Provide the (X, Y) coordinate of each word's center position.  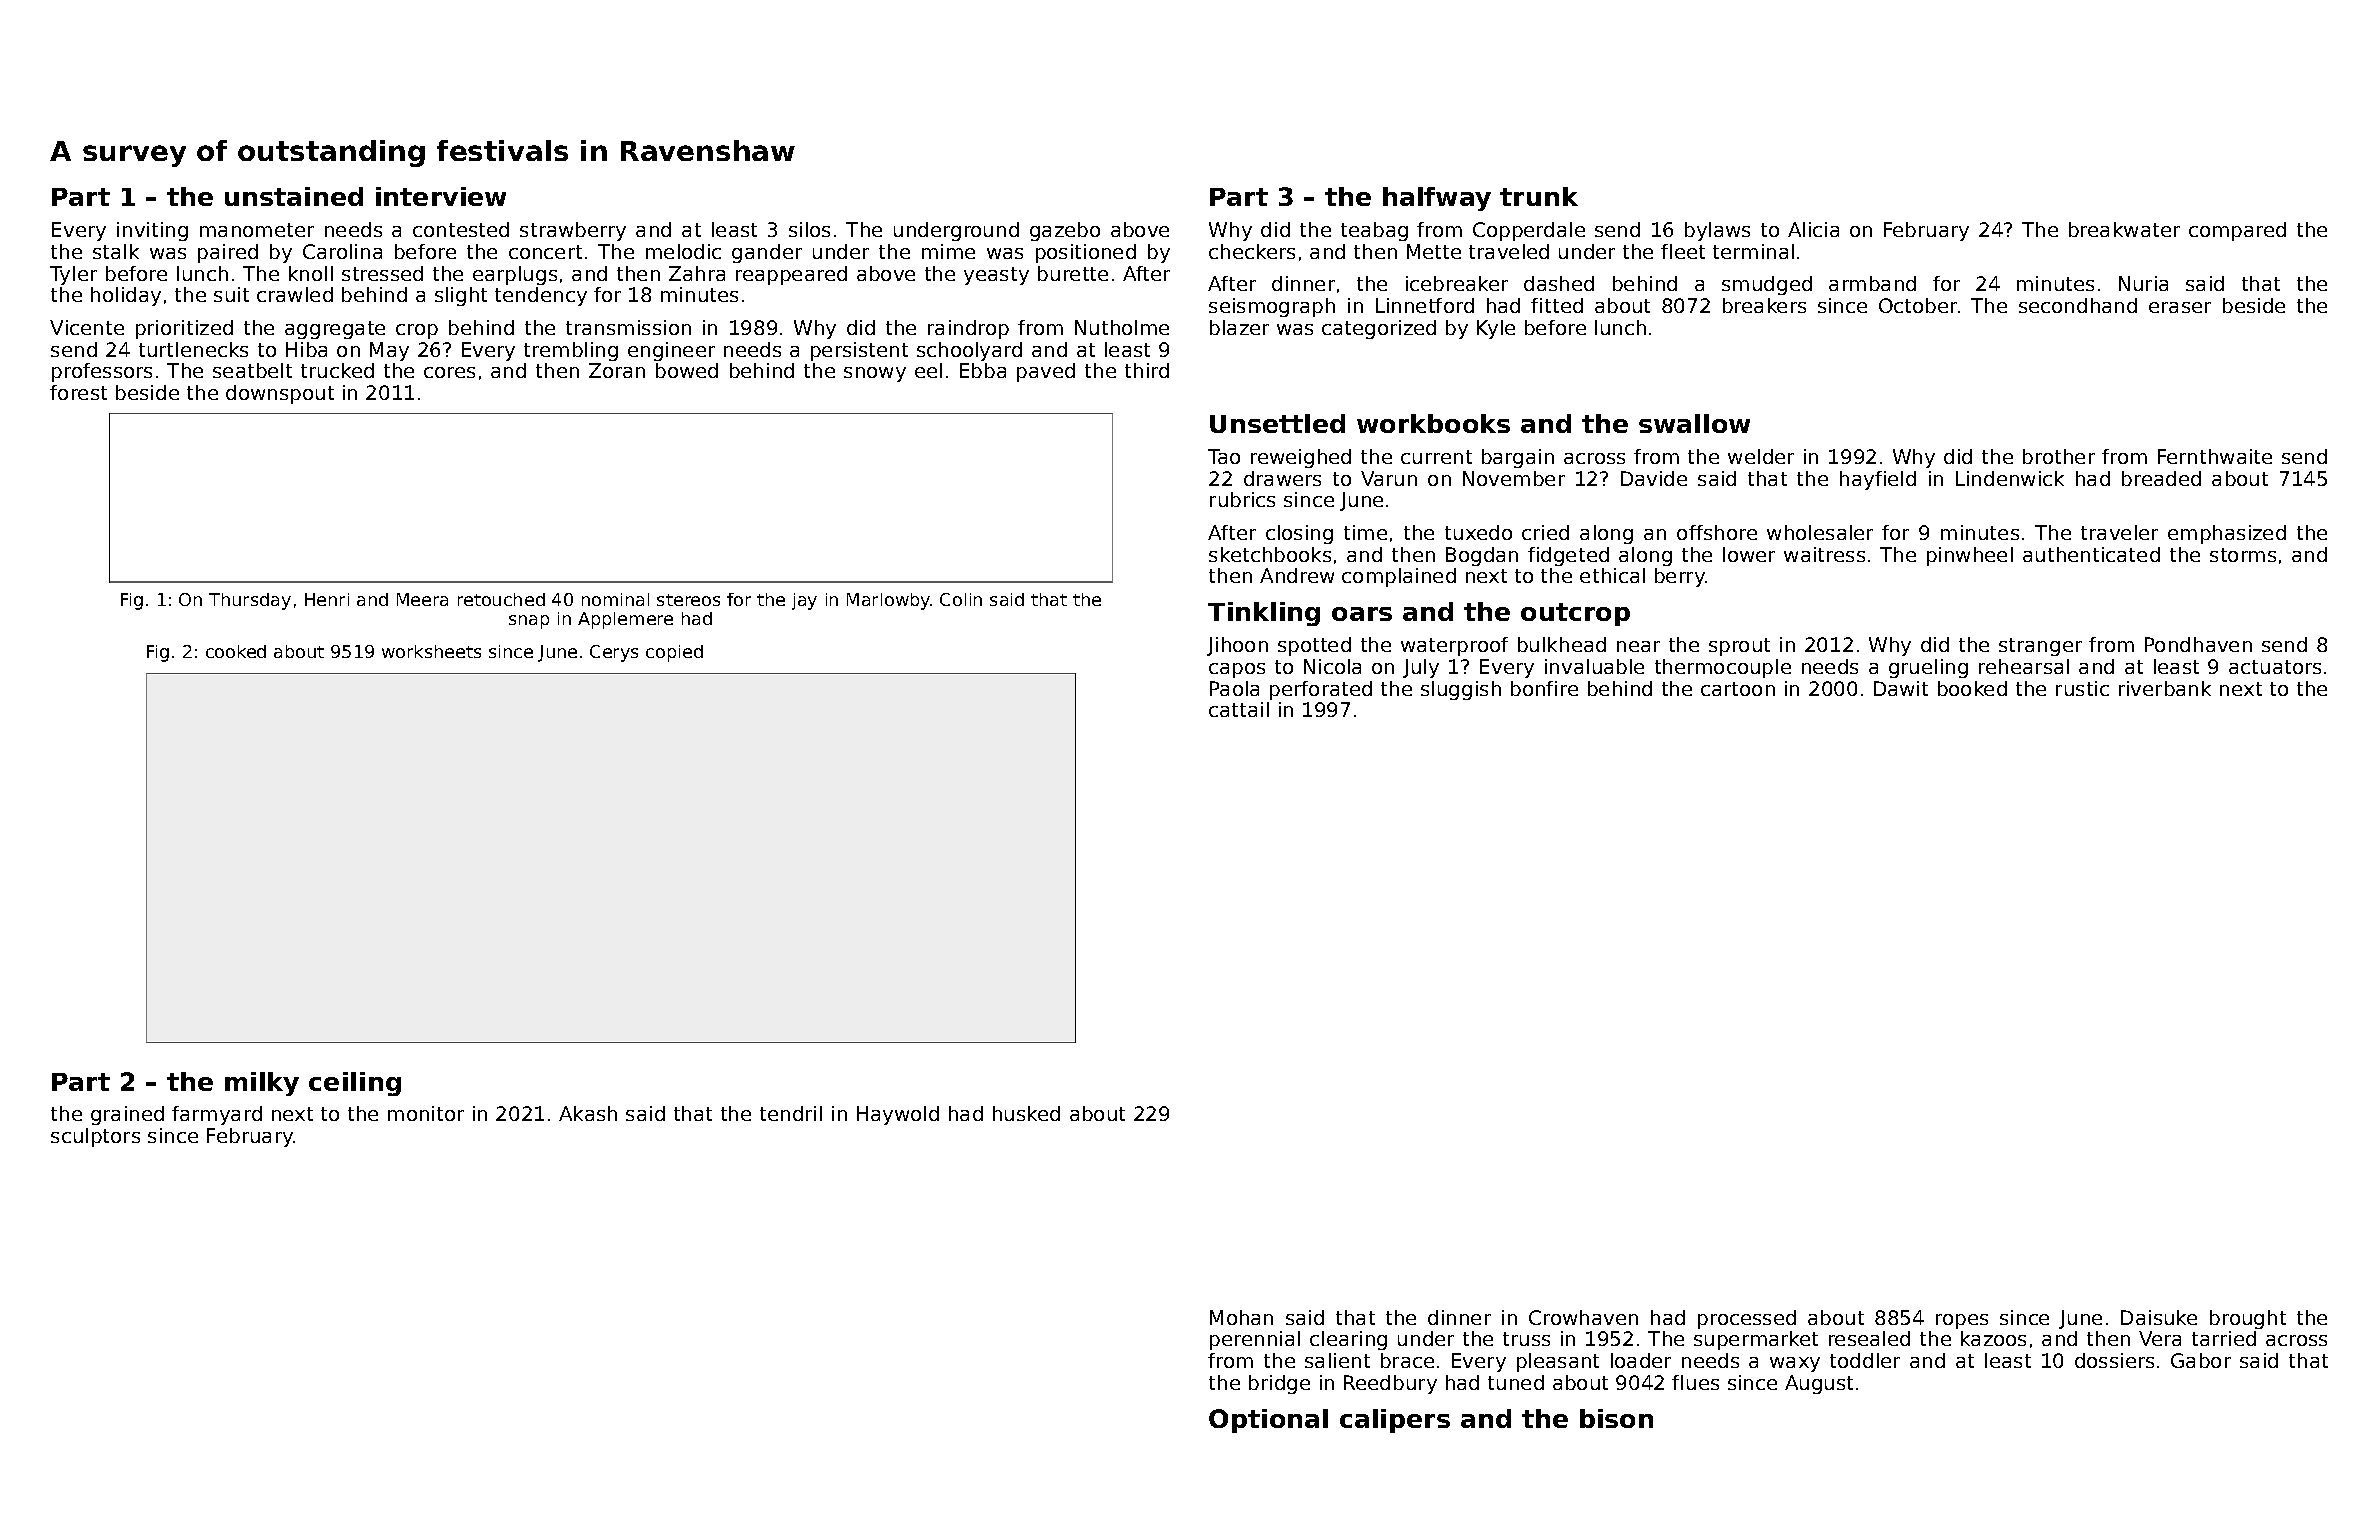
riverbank (2165, 688)
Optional (1268, 1421)
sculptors (95, 1137)
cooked (236, 651)
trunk (1539, 196)
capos (1237, 670)
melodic (683, 251)
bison (1616, 1418)
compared (2237, 231)
